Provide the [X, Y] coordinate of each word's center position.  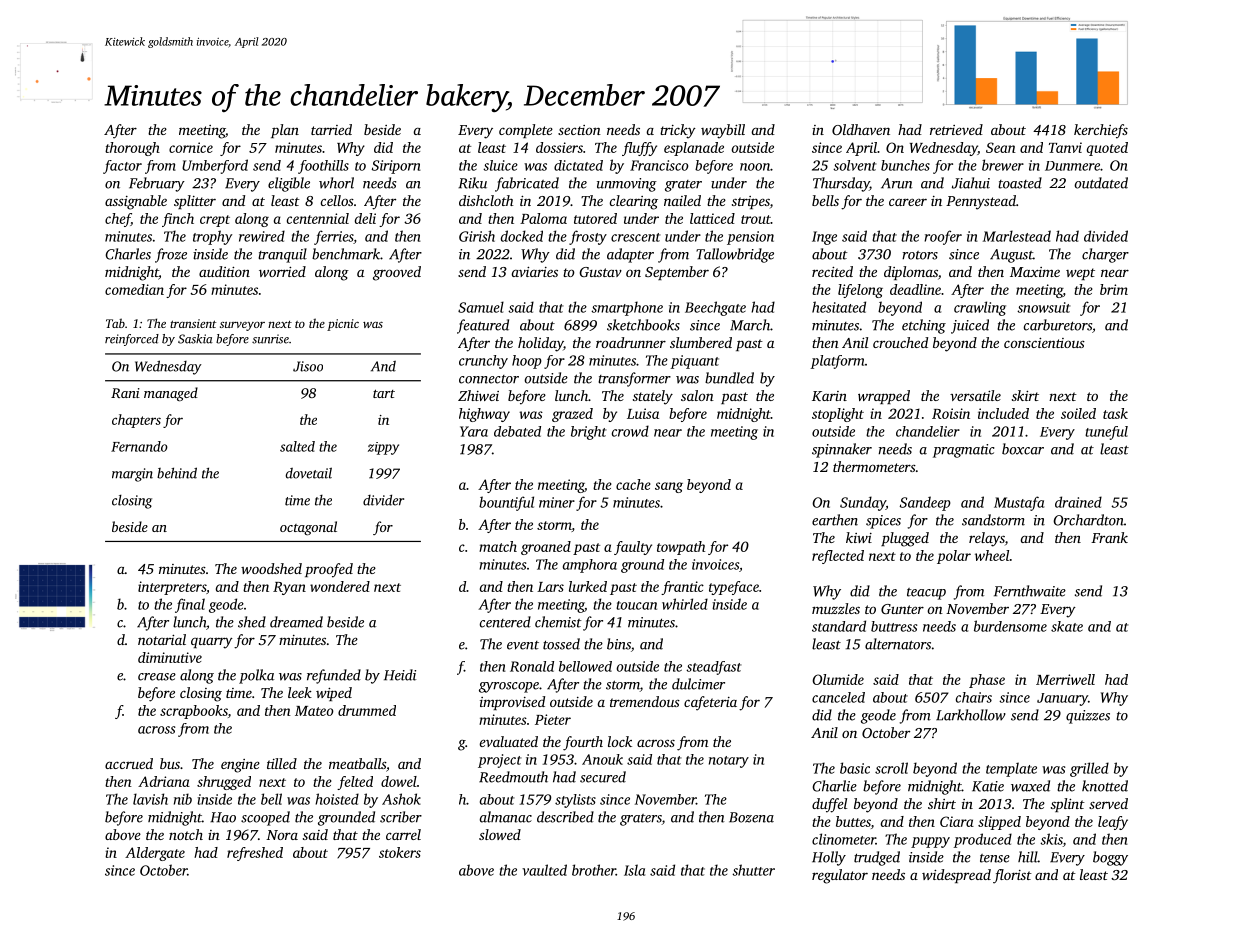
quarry [212, 643]
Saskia [195, 339]
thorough [132, 149]
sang [669, 487]
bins [619, 644]
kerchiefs [1101, 131]
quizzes [1088, 717]
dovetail [308, 473]
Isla [634, 870]
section [579, 130]
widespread [956, 876]
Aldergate [155, 854]
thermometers [874, 466]
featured [483, 326]
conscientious [1044, 343]
